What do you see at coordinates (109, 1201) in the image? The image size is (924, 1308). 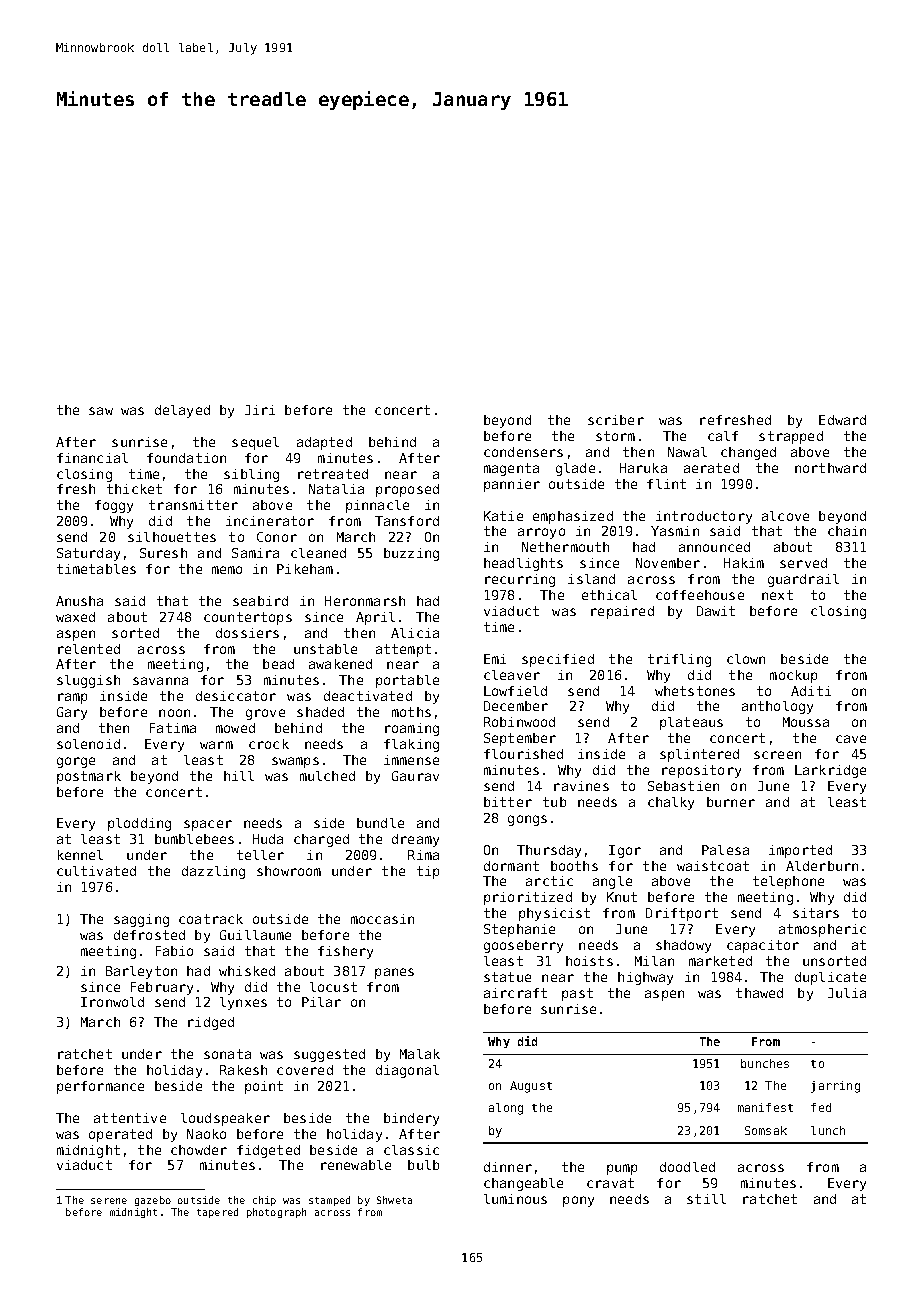 I see `serene` at bounding box center [109, 1201].
